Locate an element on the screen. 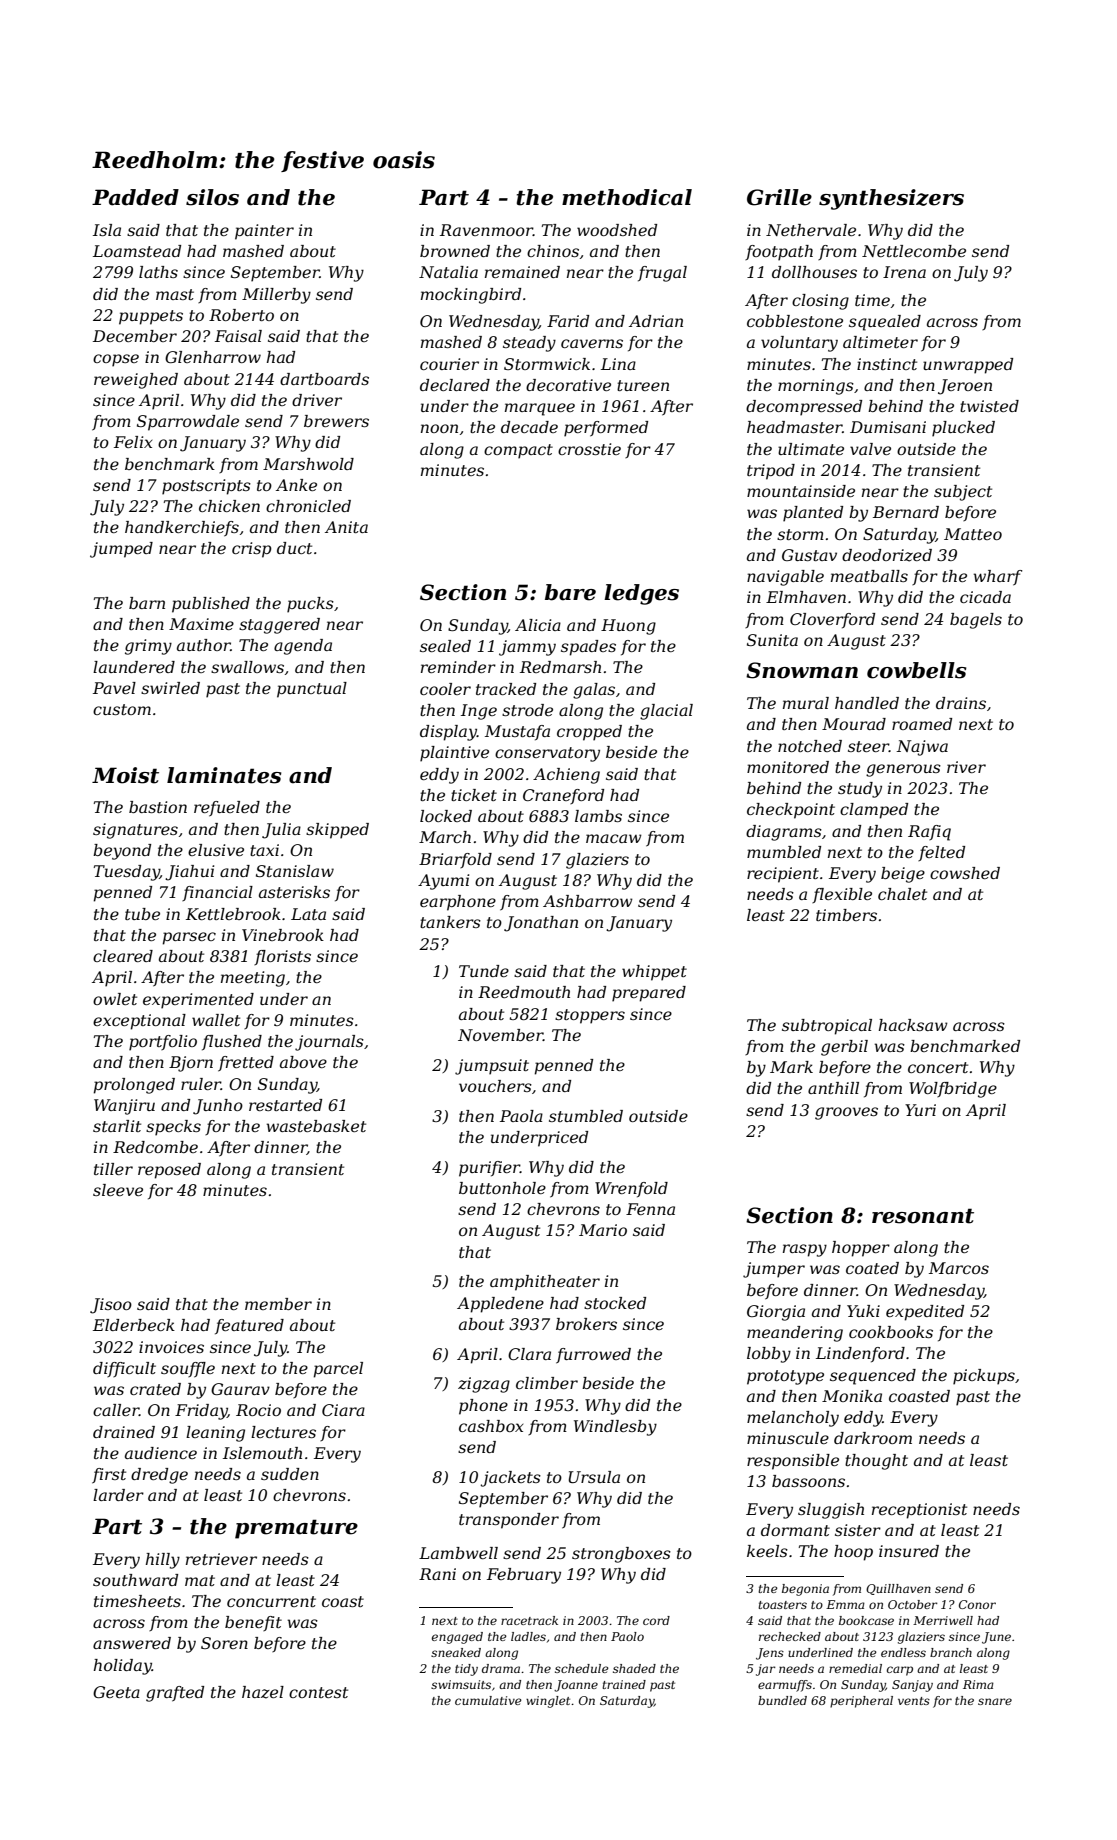 Image resolution: width=1117 pixels, height=1840 pixels. stumbled is located at coordinates (586, 1116).
